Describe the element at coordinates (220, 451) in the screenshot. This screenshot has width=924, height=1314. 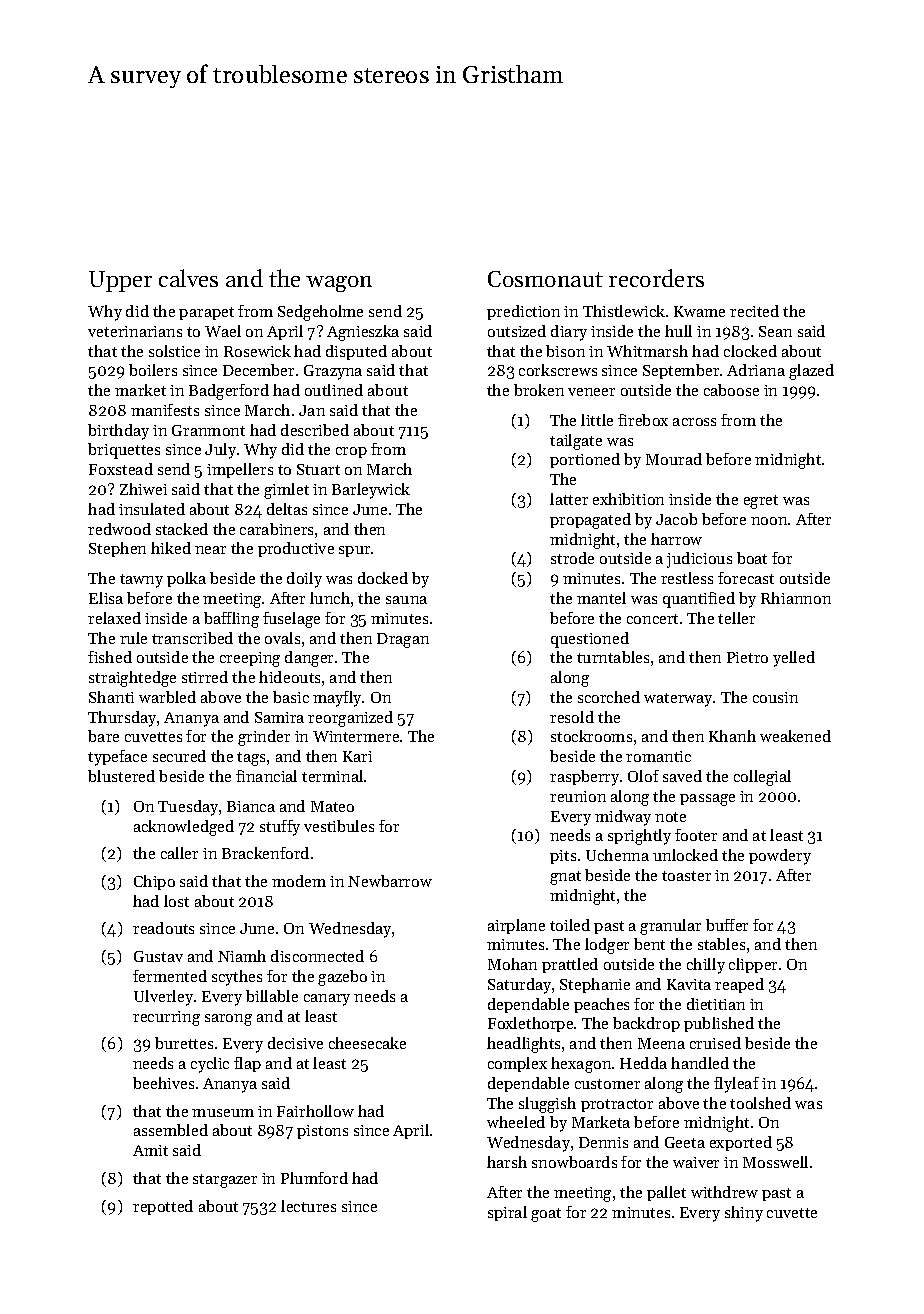
I see `July` at that location.
